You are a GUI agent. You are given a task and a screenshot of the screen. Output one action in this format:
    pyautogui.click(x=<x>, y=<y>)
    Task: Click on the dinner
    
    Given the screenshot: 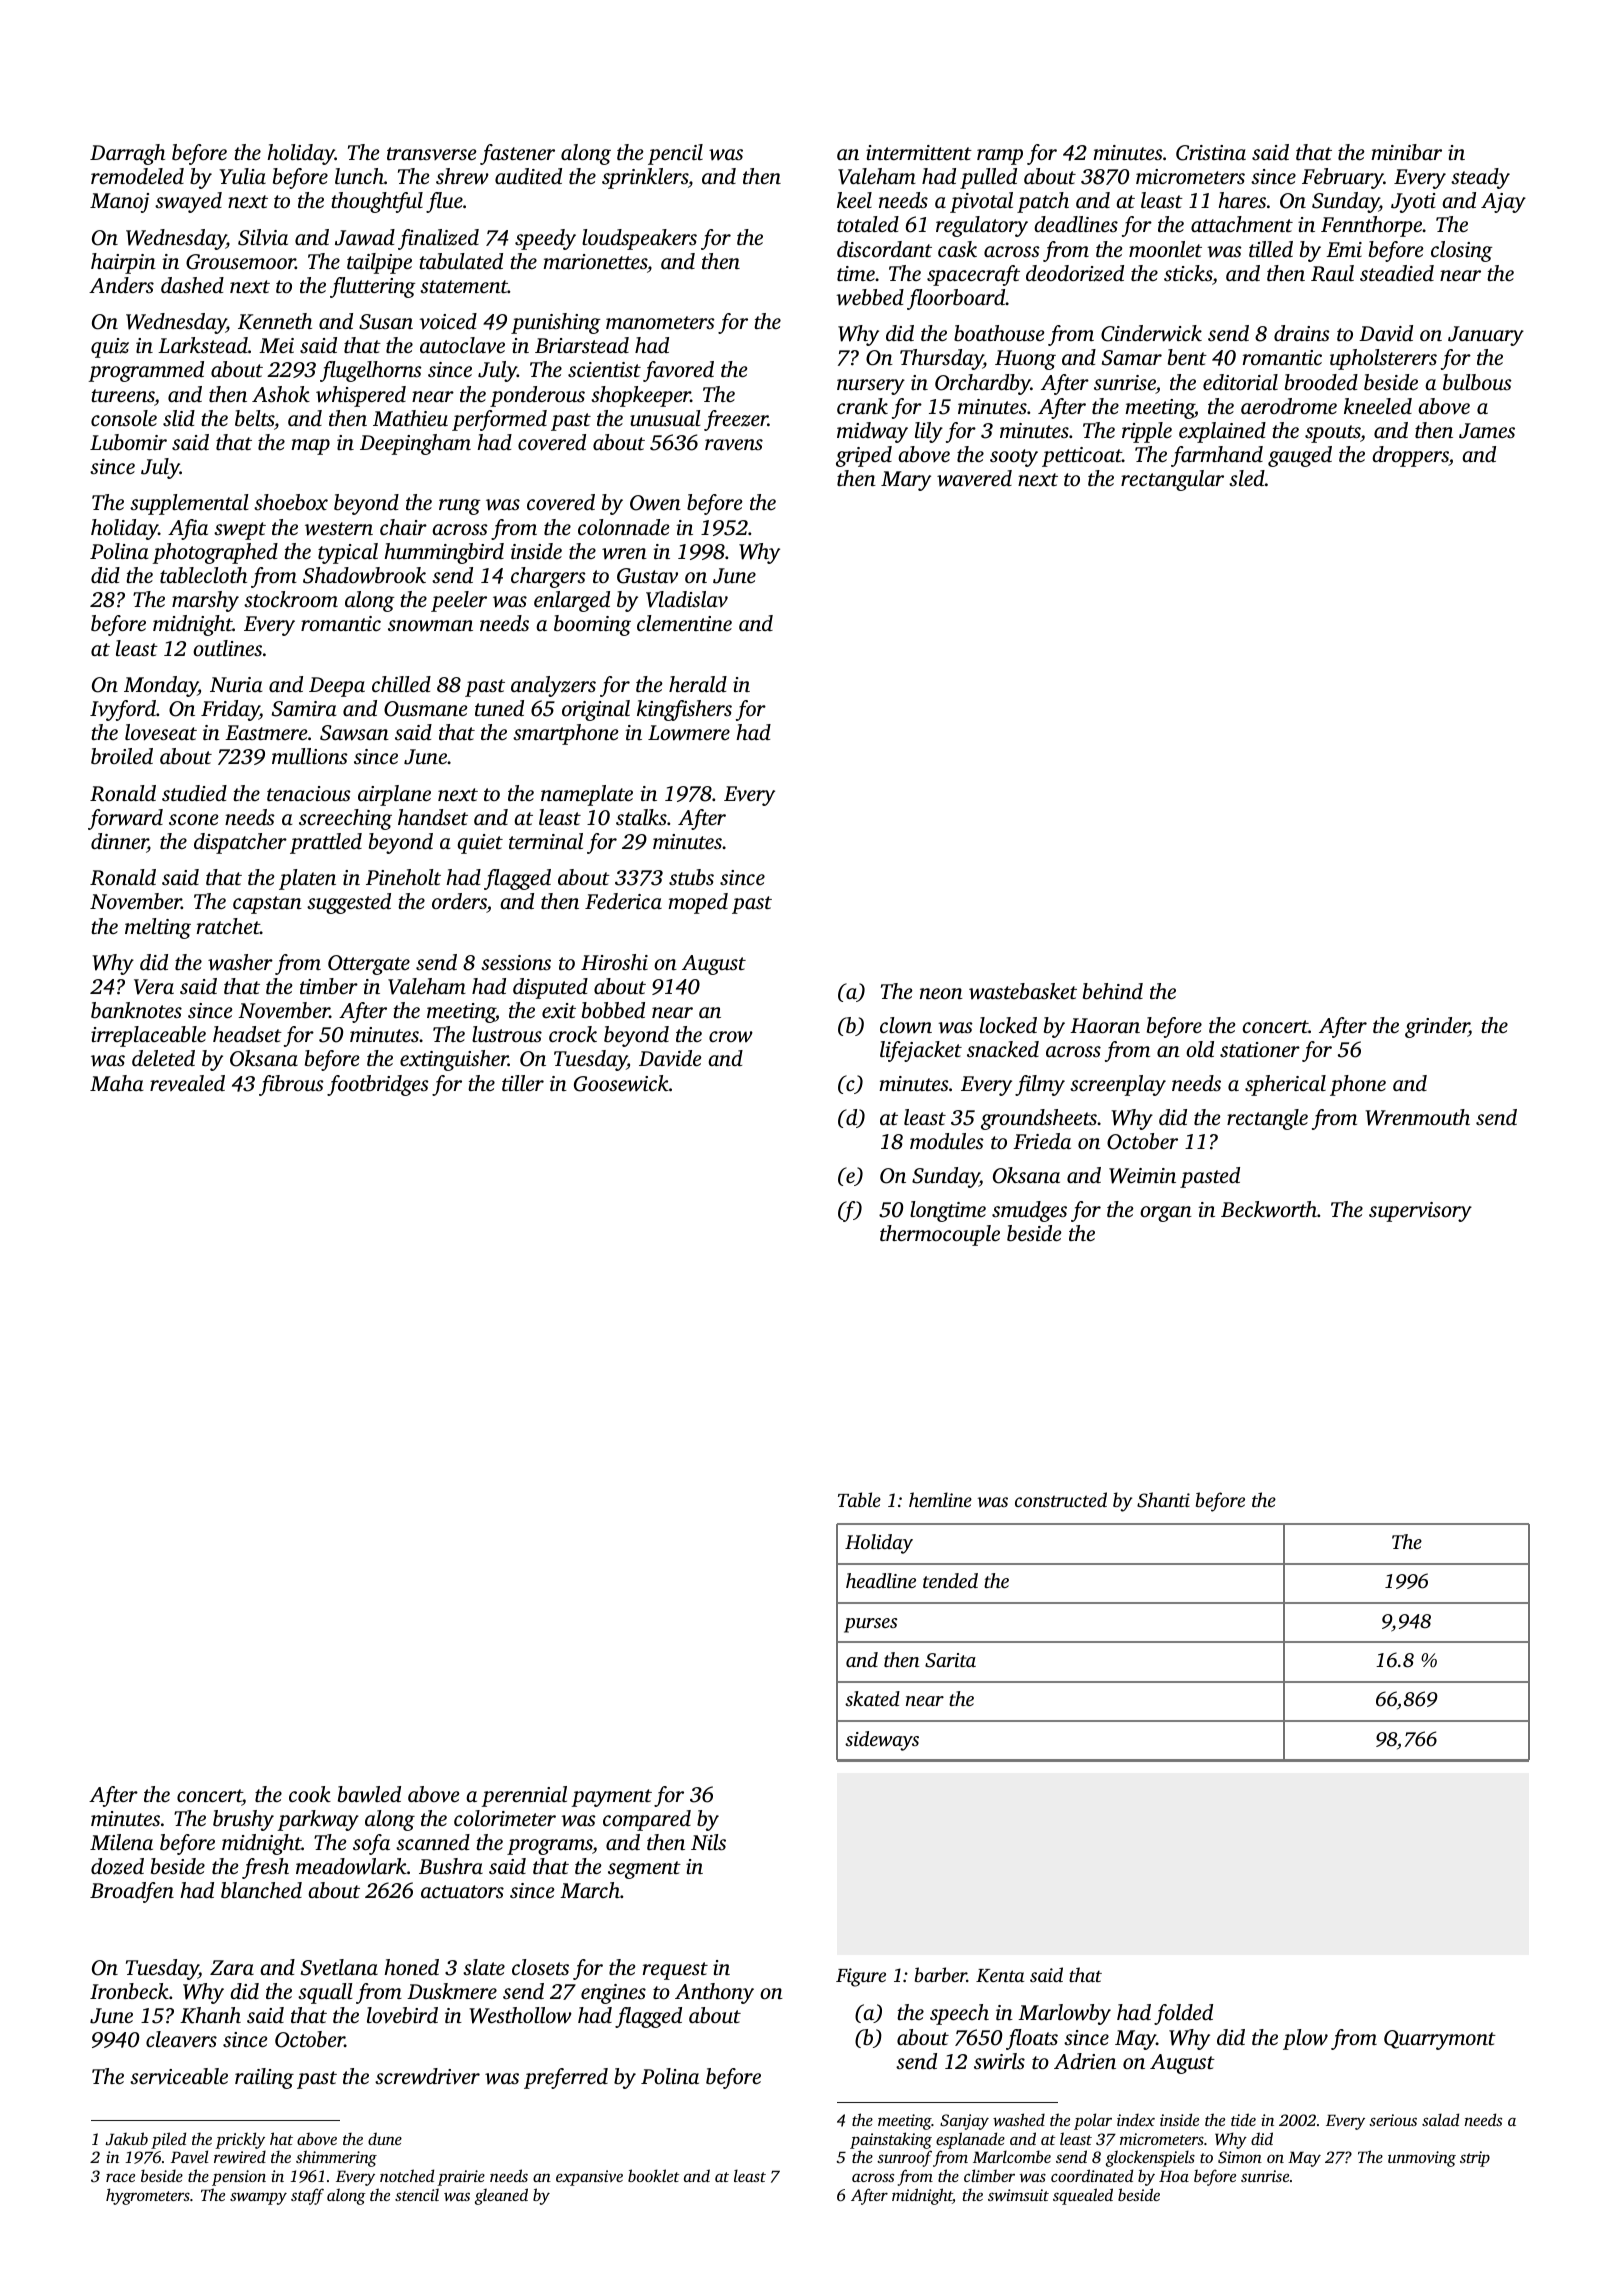 What is the action you would take?
    pyautogui.click(x=119, y=842)
